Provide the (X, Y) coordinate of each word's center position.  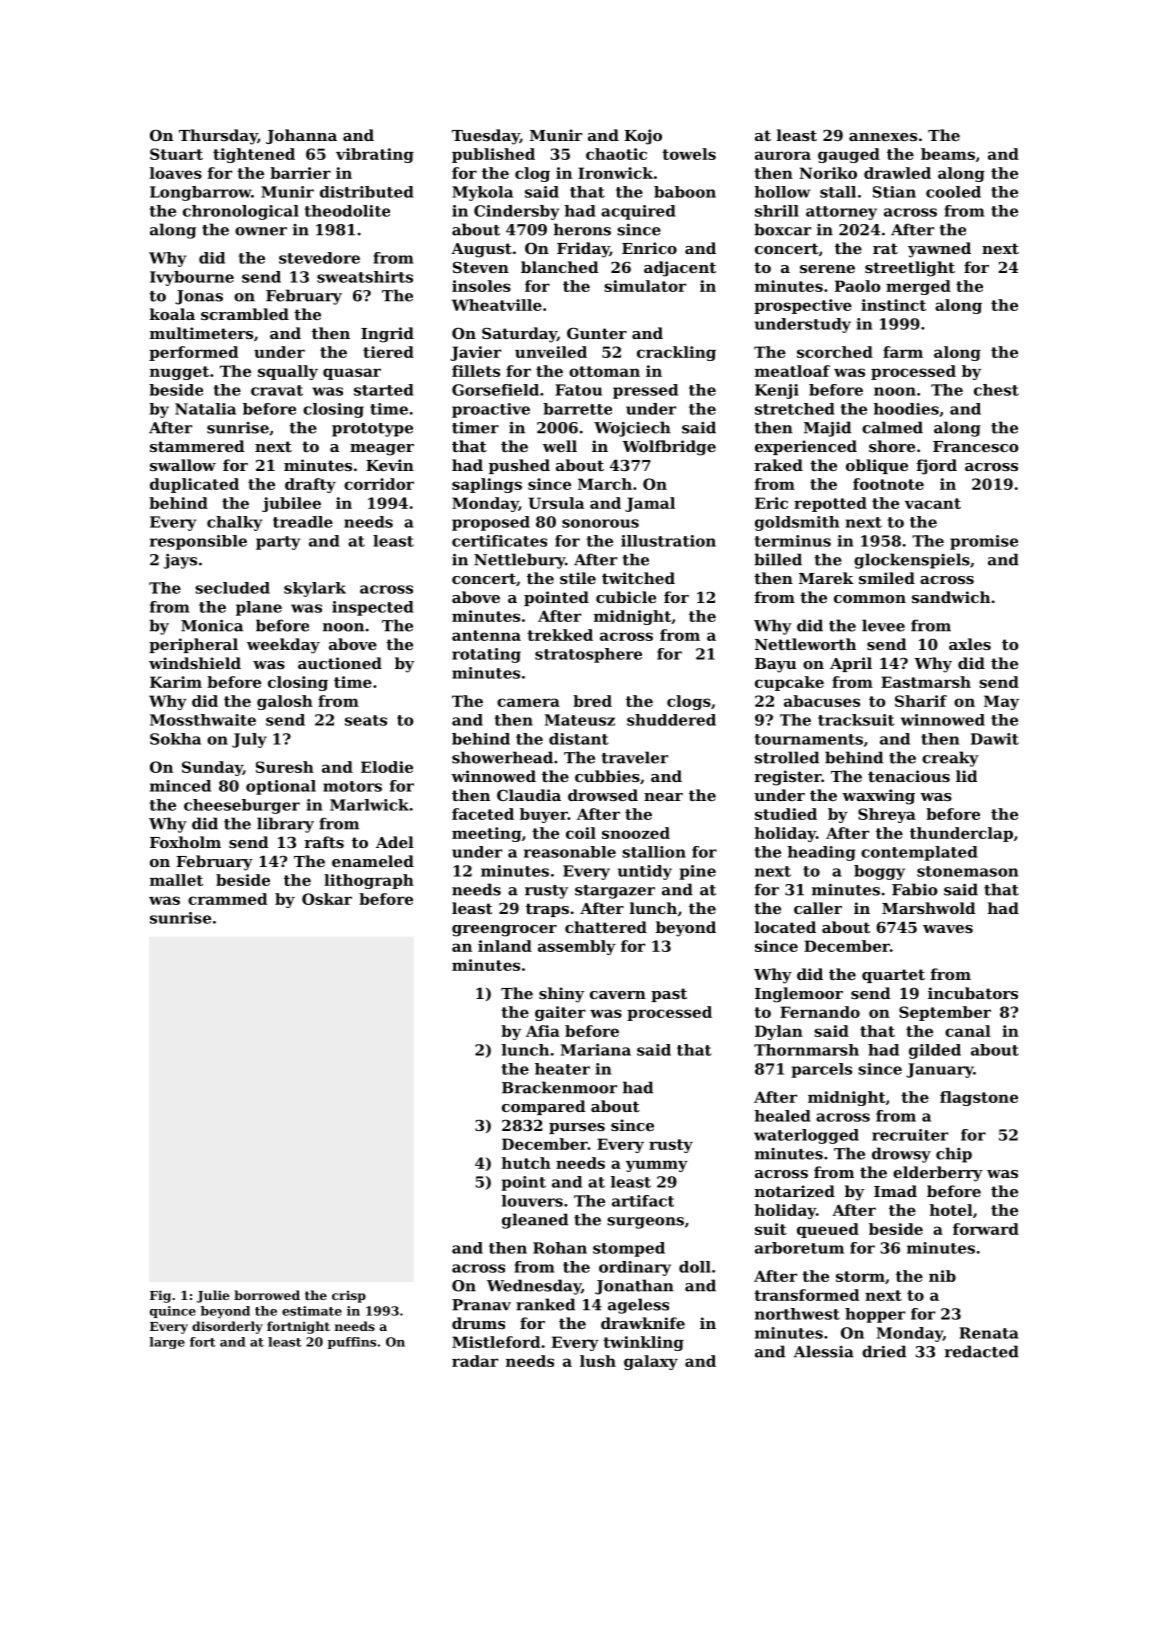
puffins (352, 1343)
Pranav (481, 1305)
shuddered (671, 720)
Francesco (975, 446)
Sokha (175, 739)
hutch (526, 1163)
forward (986, 1229)
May (1001, 702)
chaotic (616, 154)
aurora (783, 155)
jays (180, 561)
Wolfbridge (669, 448)
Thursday (218, 137)
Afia (543, 1031)
